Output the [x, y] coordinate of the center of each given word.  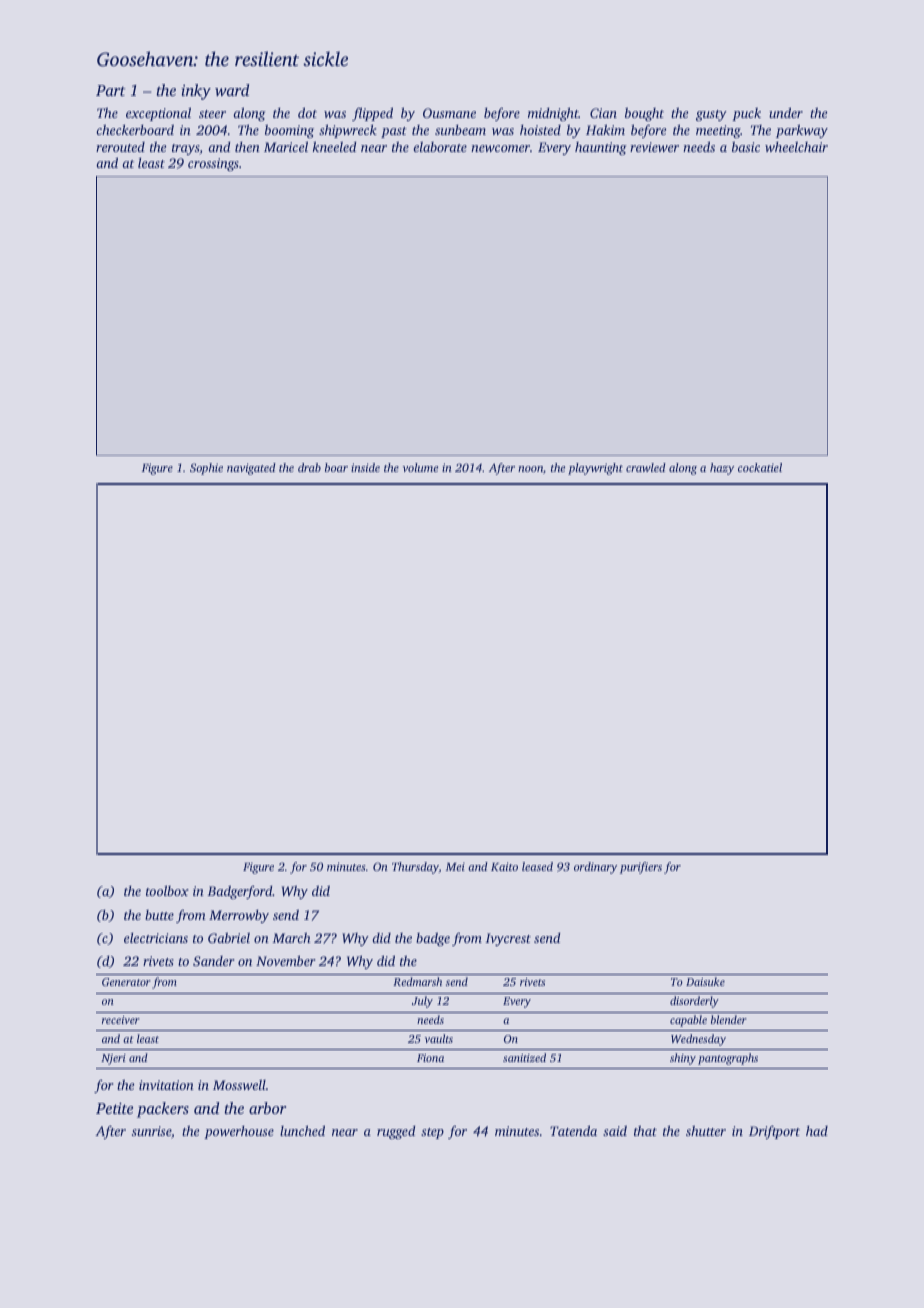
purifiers [641, 868]
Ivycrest [508, 939]
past [394, 132]
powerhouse [239, 1132]
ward [232, 90]
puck [746, 114]
